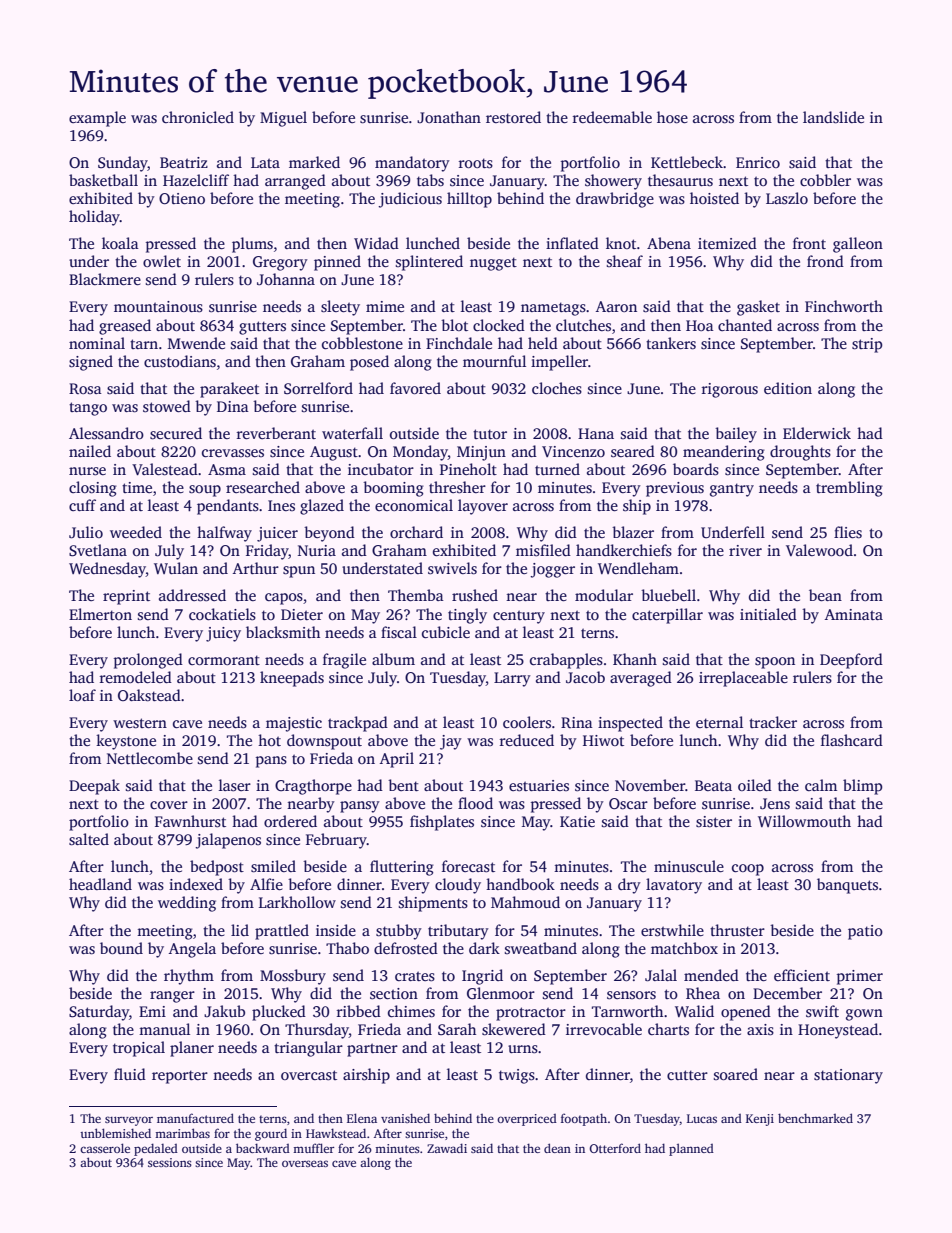  What do you see at coordinates (833, 117) in the image?
I see `landslide` at bounding box center [833, 117].
